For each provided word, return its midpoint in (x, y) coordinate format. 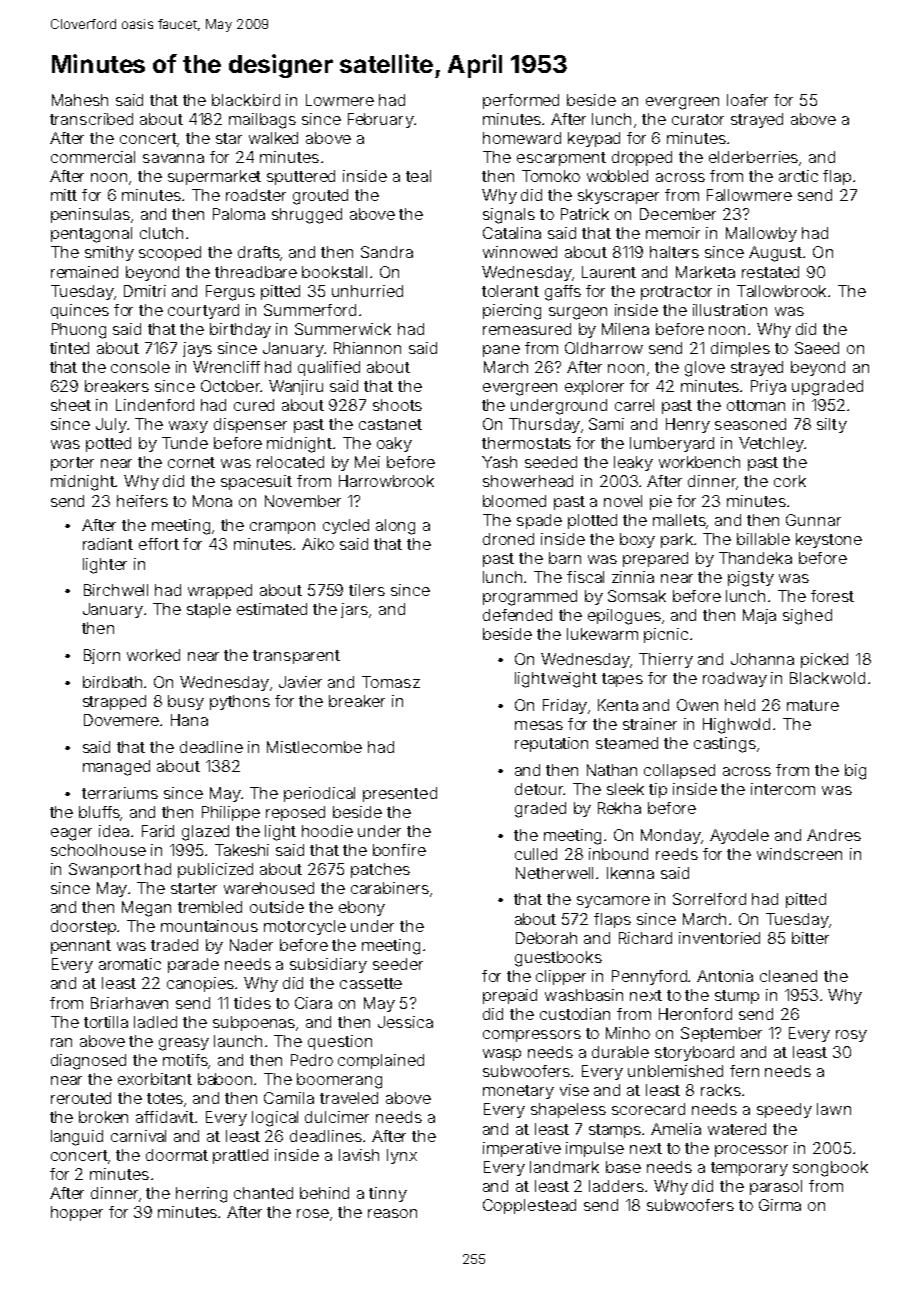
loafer (747, 100)
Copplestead (529, 1206)
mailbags (262, 121)
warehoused (269, 888)
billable (763, 539)
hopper (77, 1213)
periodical (319, 794)
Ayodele (739, 836)
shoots (397, 405)
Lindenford (155, 405)
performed (521, 101)
